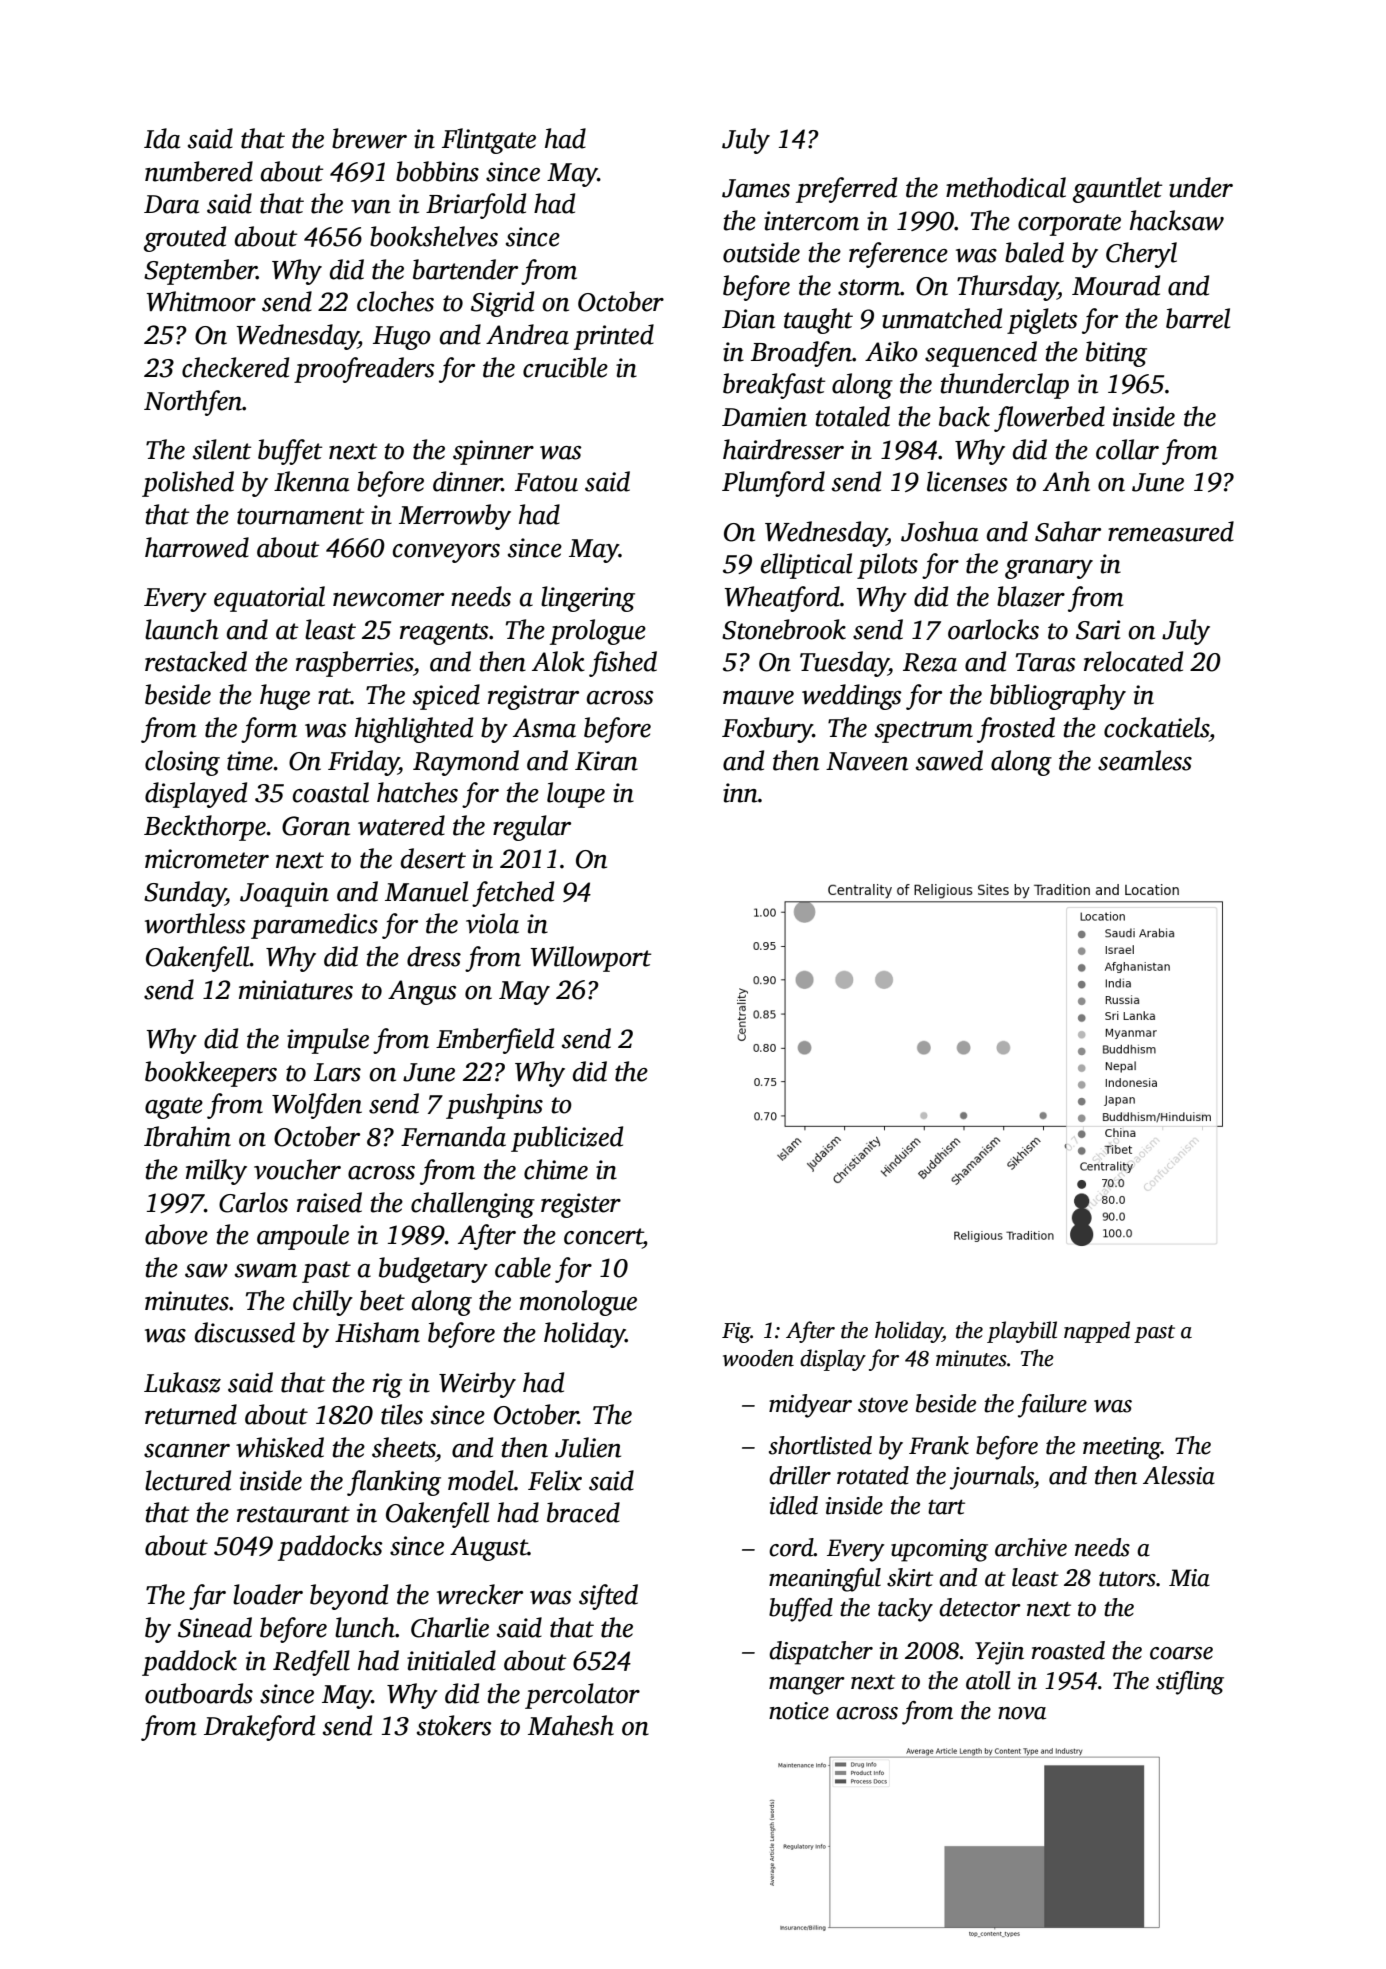 The height and width of the screenshot is (1969, 1386). I want to click on collar, so click(1127, 449).
